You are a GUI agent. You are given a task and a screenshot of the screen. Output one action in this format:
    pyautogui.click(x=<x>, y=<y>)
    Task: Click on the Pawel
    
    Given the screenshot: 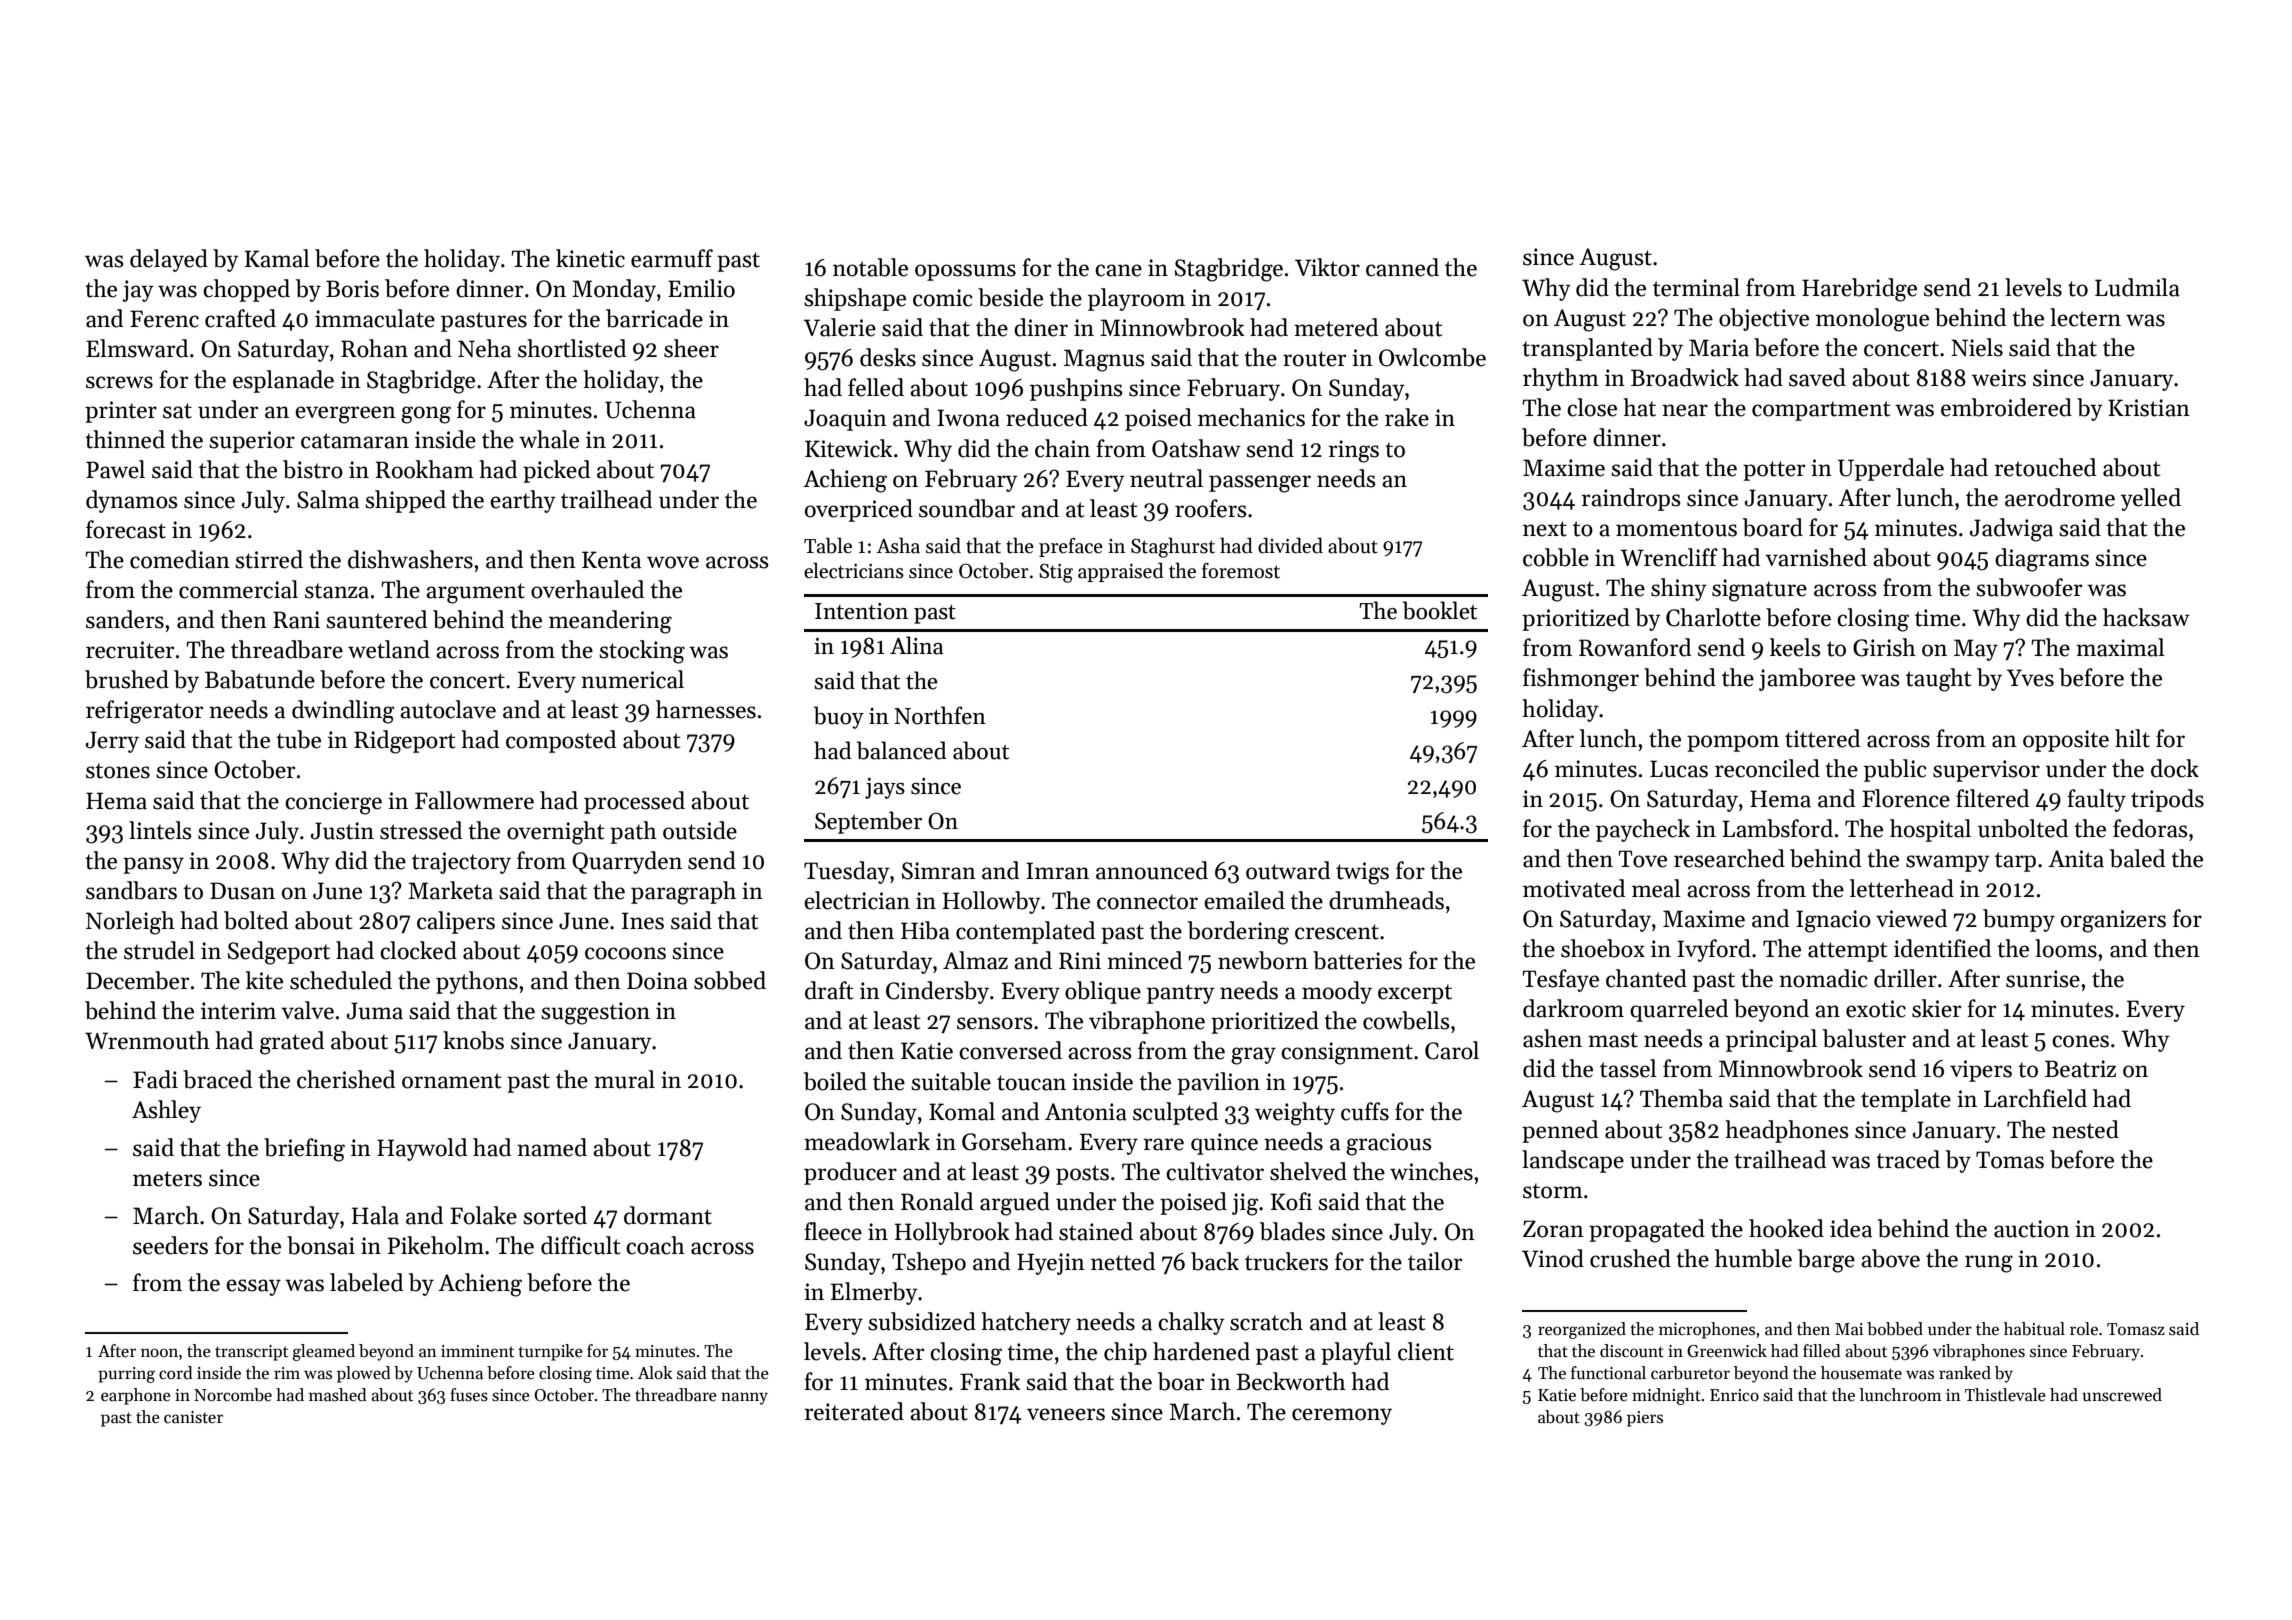 What is the action you would take?
    pyautogui.click(x=115, y=469)
